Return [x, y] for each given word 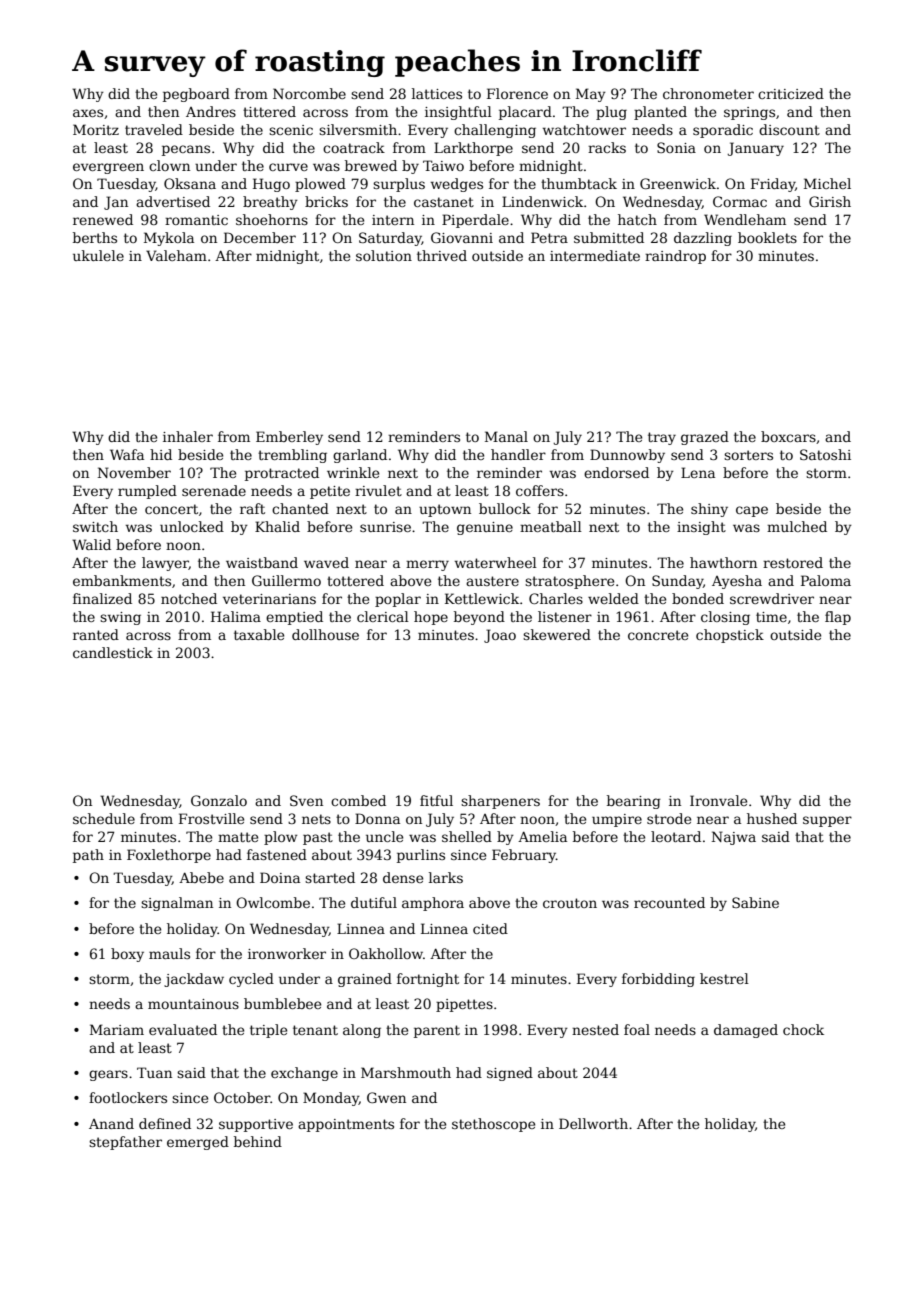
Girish [830, 201]
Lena [698, 472]
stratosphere [569, 582]
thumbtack [579, 183]
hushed [772, 818]
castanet [444, 202]
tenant [315, 1030]
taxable [259, 634]
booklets [767, 237]
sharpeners [500, 802]
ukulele [98, 255]
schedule [104, 818]
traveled [154, 129]
